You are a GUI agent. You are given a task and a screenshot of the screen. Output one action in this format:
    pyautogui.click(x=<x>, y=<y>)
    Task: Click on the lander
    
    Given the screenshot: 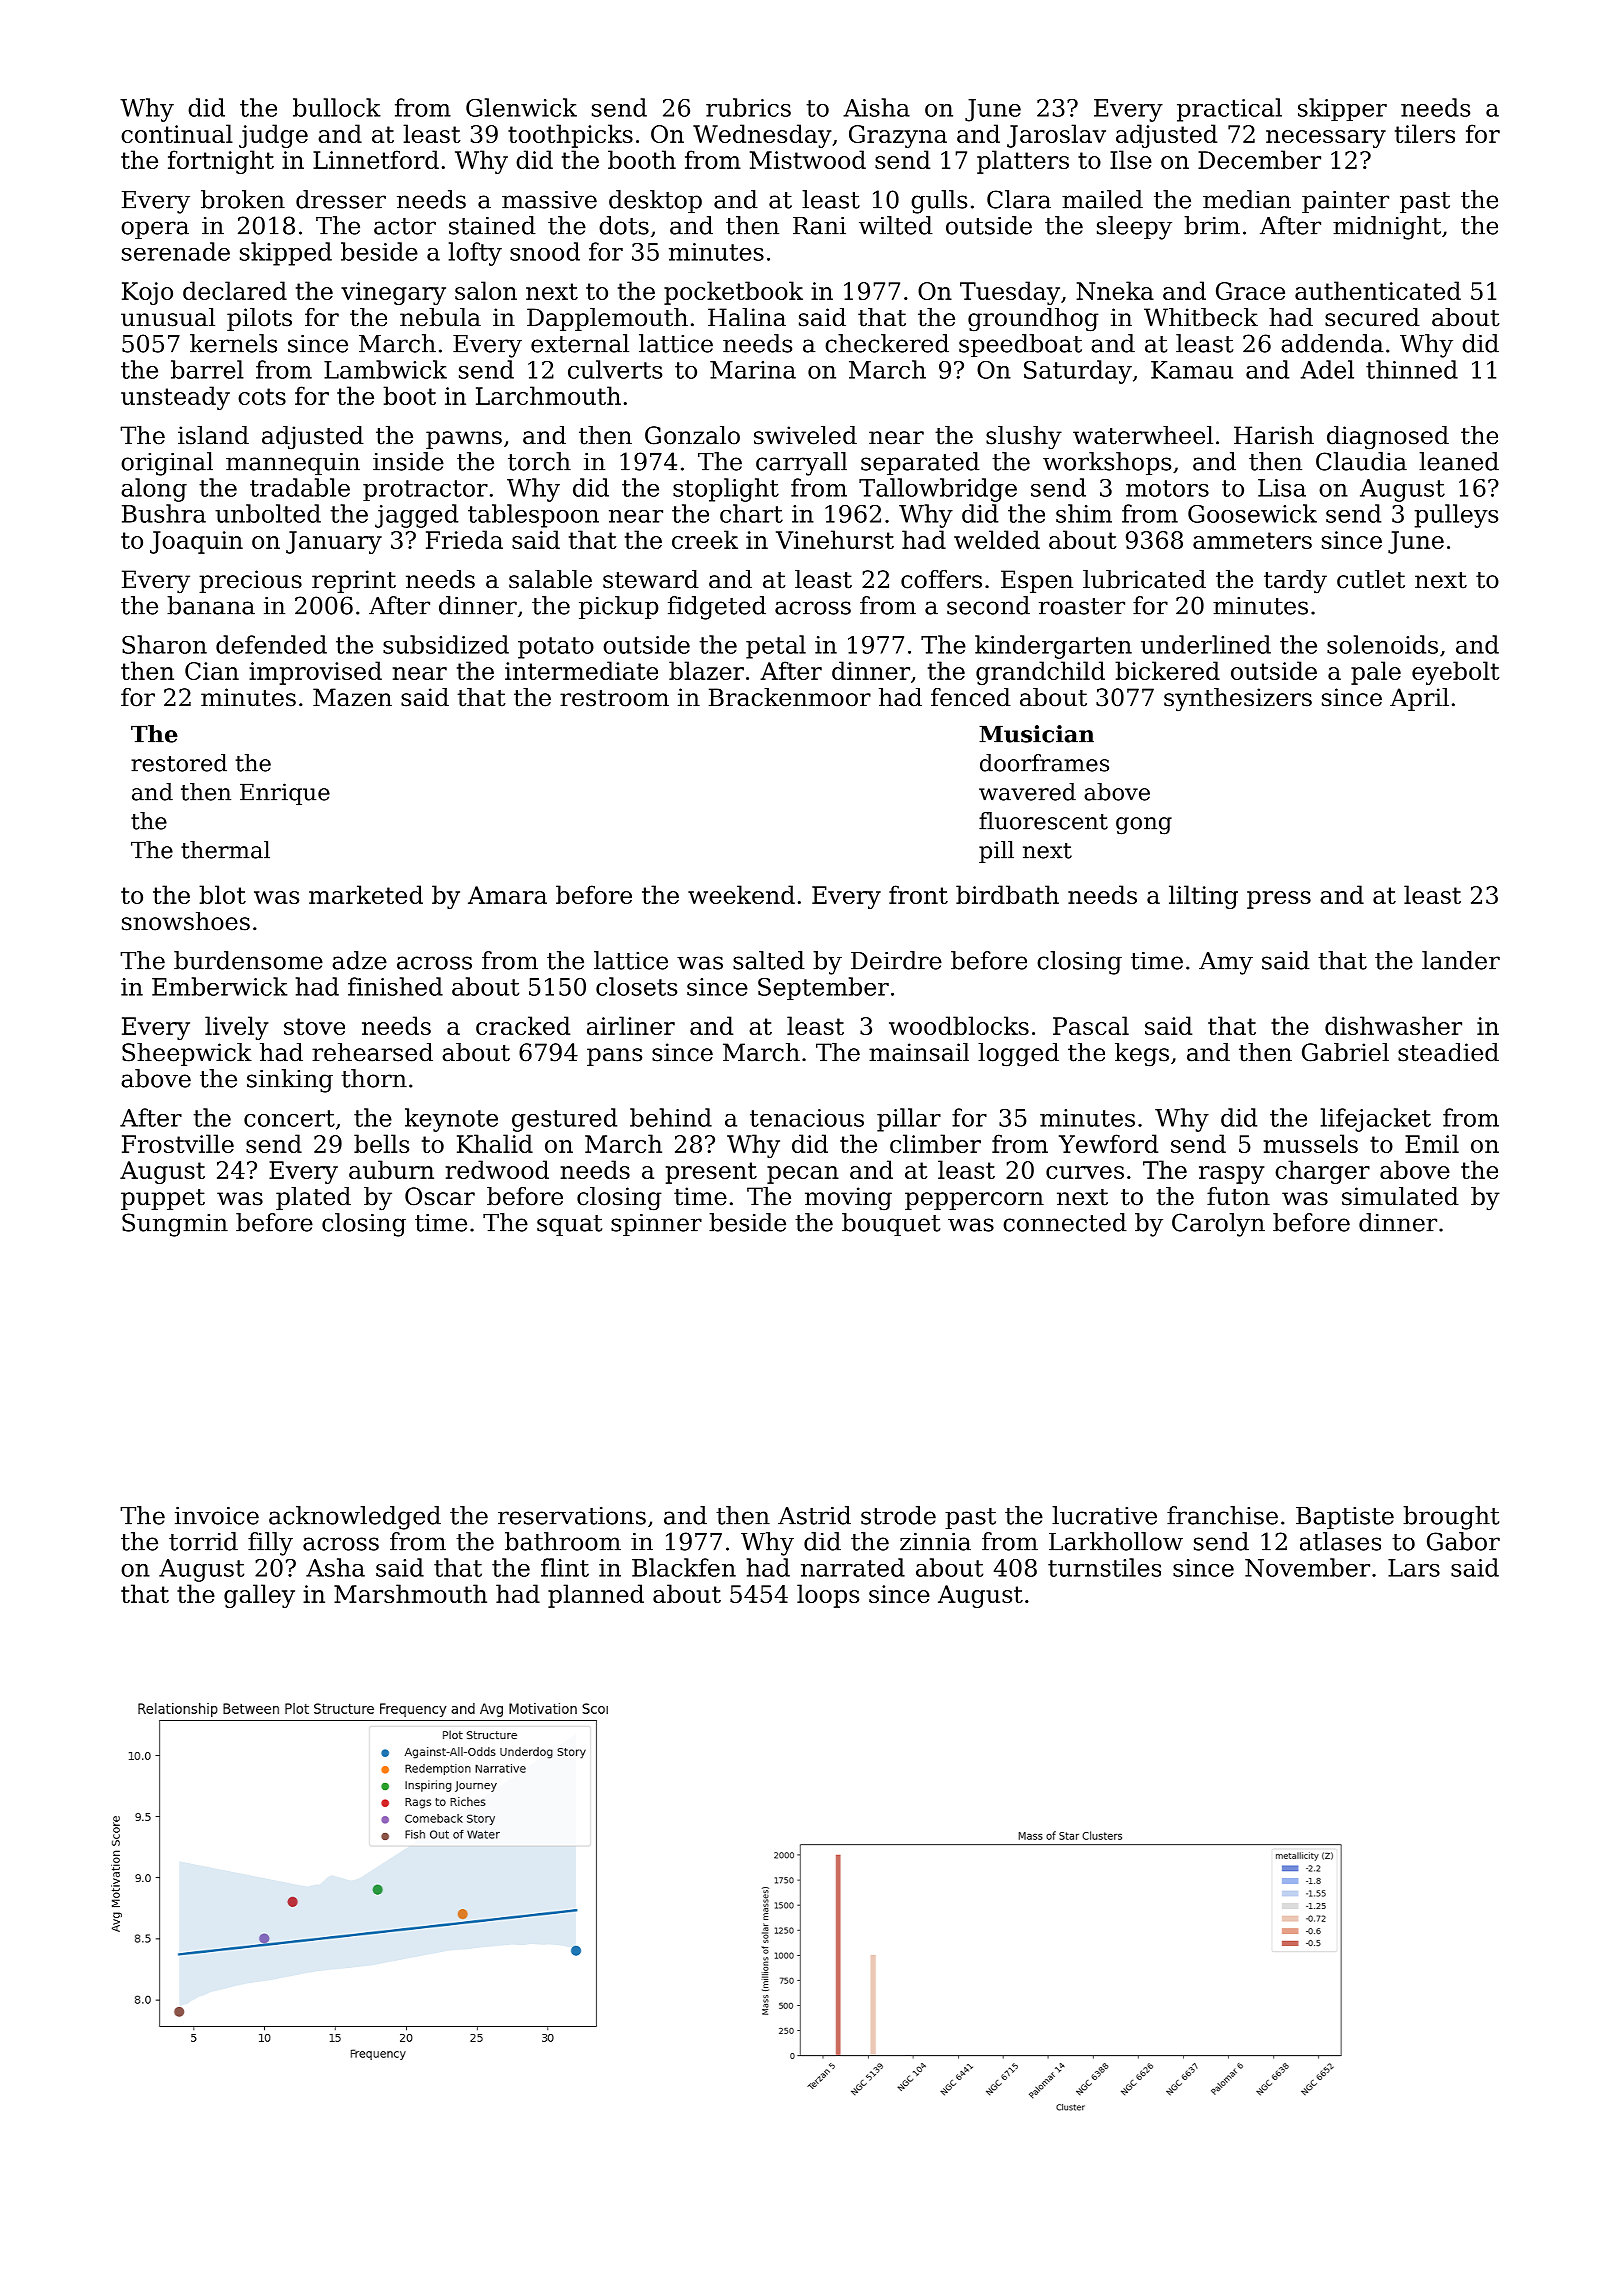 What is the action you would take?
    pyautogui.click(x=1461, y=960)
